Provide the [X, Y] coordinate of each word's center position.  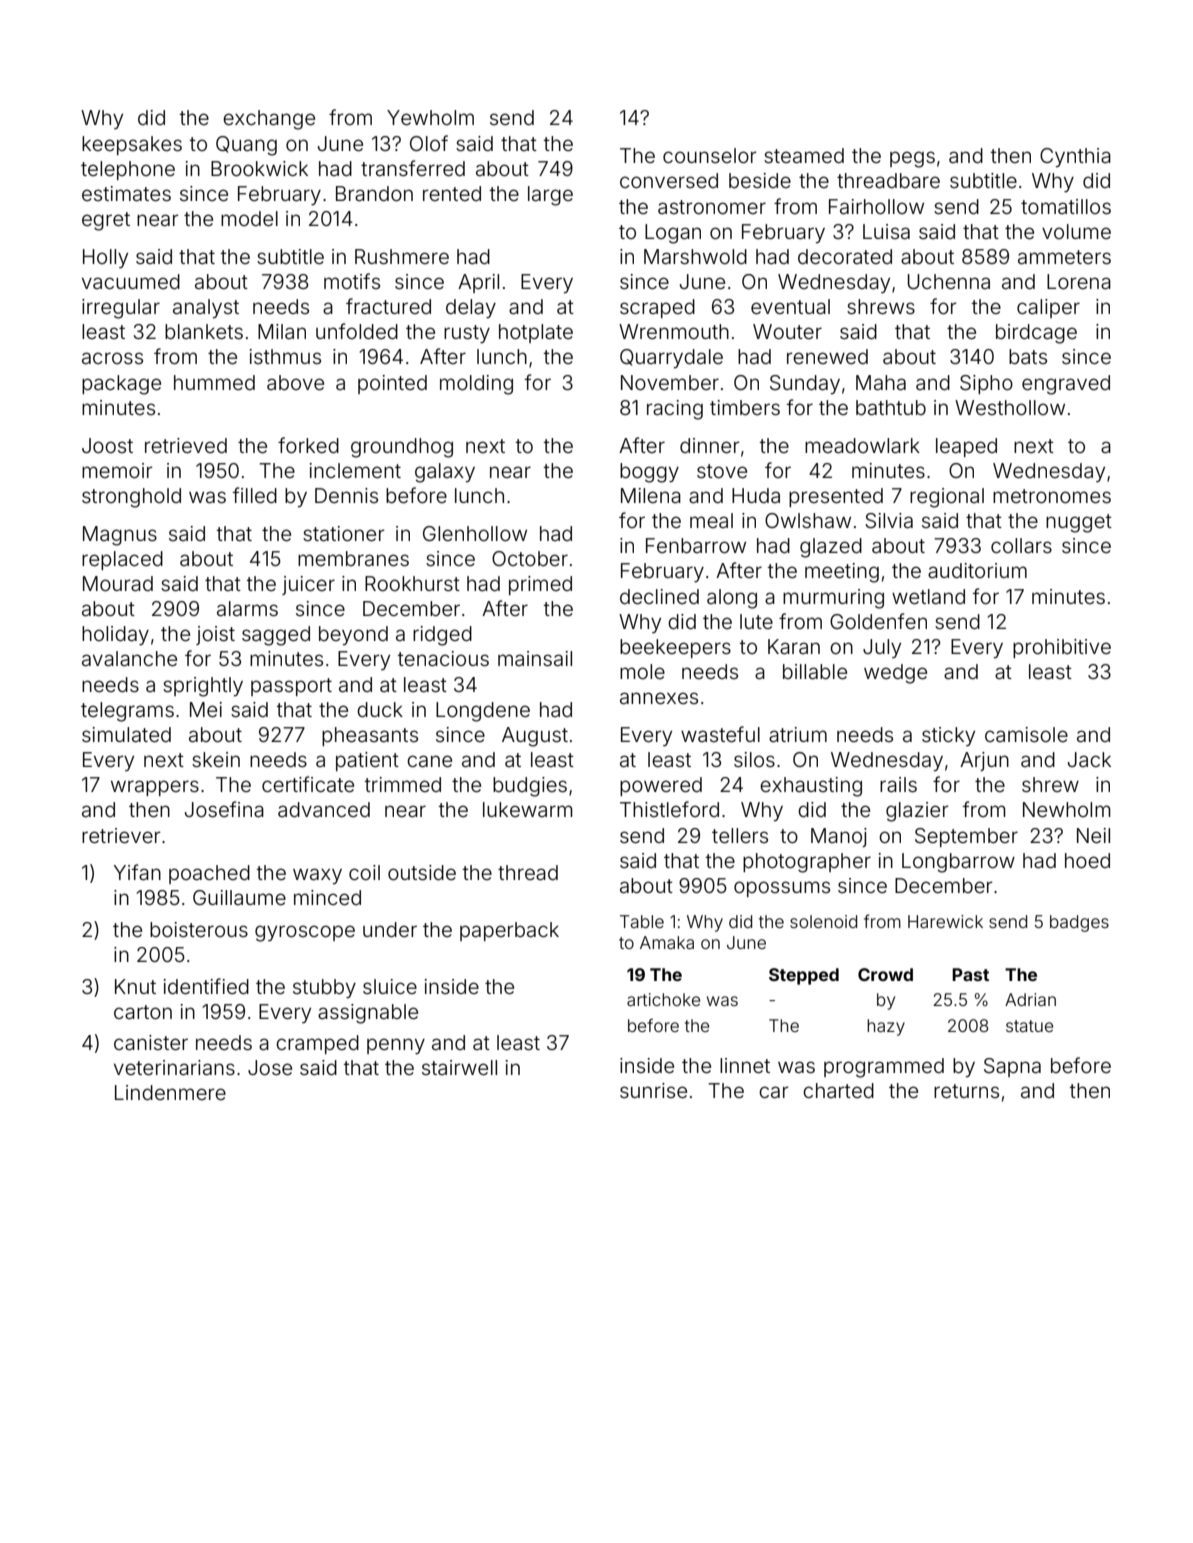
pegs [912, 159]
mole [642, 671]
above [295, 382]
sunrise [653, 1090]
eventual [790, 306]
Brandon [374, 193]
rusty [467, 334]
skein [216, 759]
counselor [710, 155]
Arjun [984, 761]
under [390, 929]
